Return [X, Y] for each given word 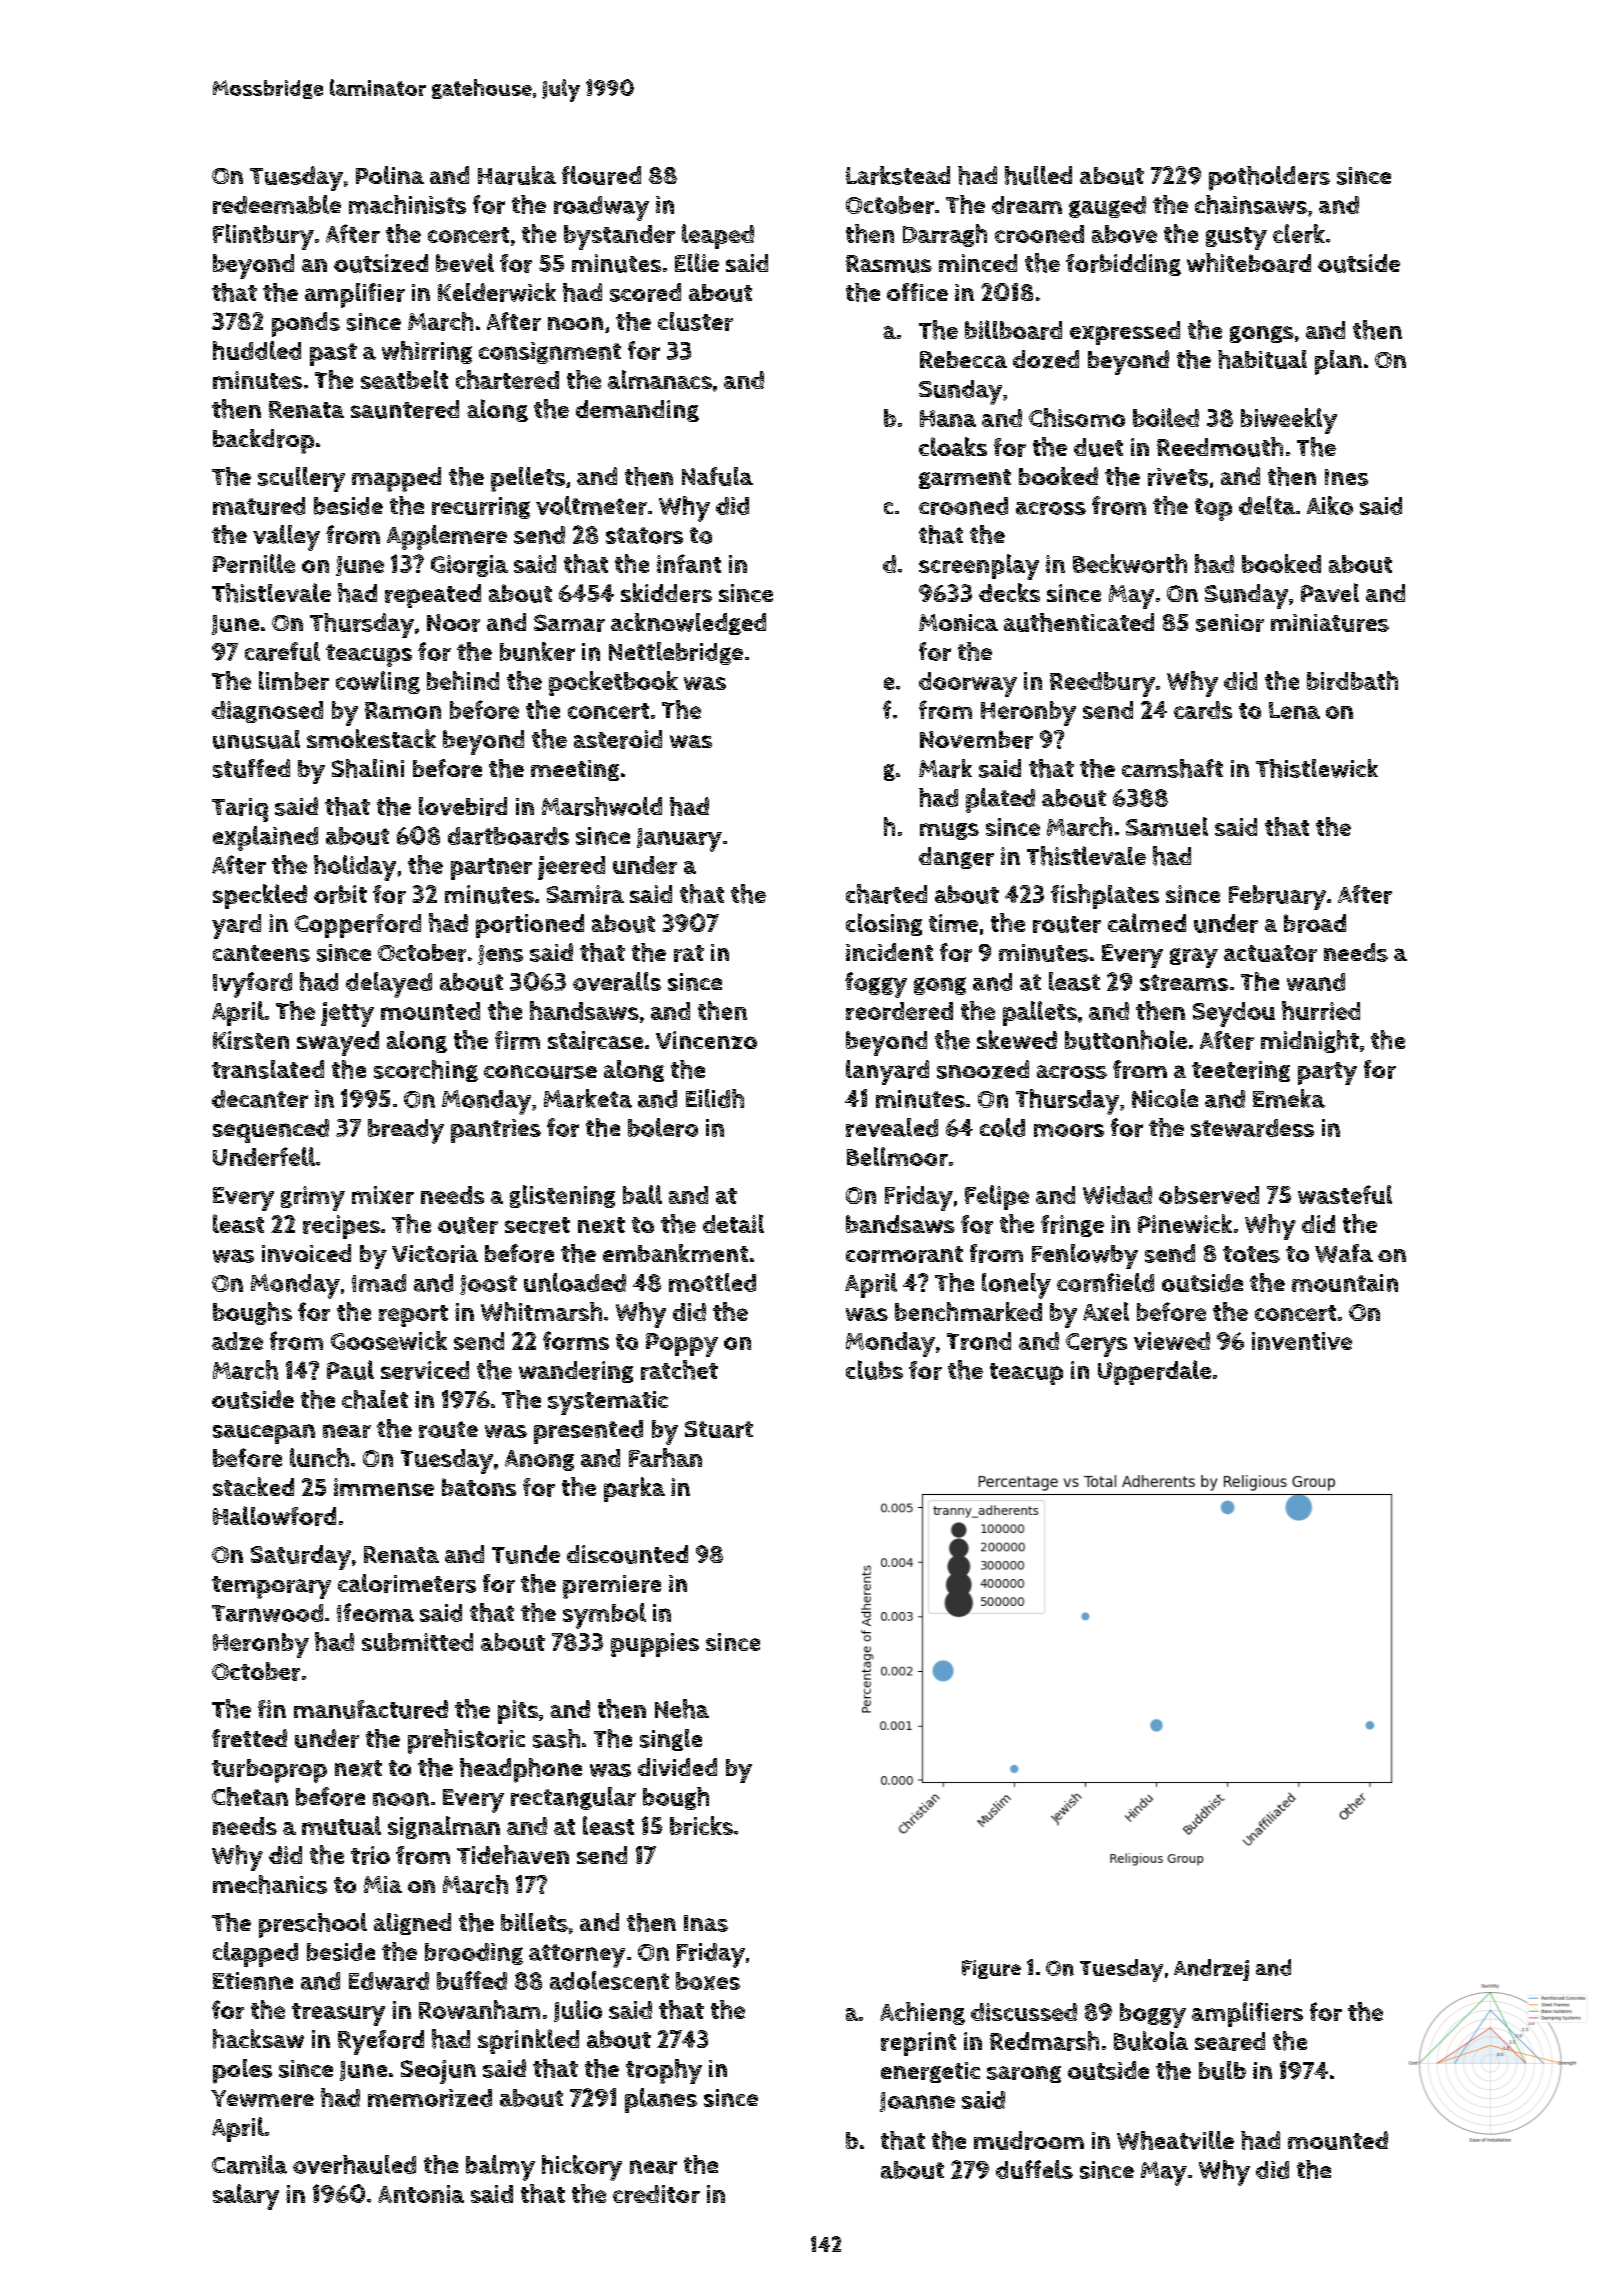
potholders [1269, 178]
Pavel [1330, 592]
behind [463, 680]
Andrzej [1211, 1970]
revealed [892, 1127]
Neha [682, 1709]
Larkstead [898, 175]
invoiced [306, 1253]
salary [246, 2197]
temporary [271, 1587]
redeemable [277, 204]
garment [965, 479]
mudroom [1029, 2140]
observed [1209, 1195]
